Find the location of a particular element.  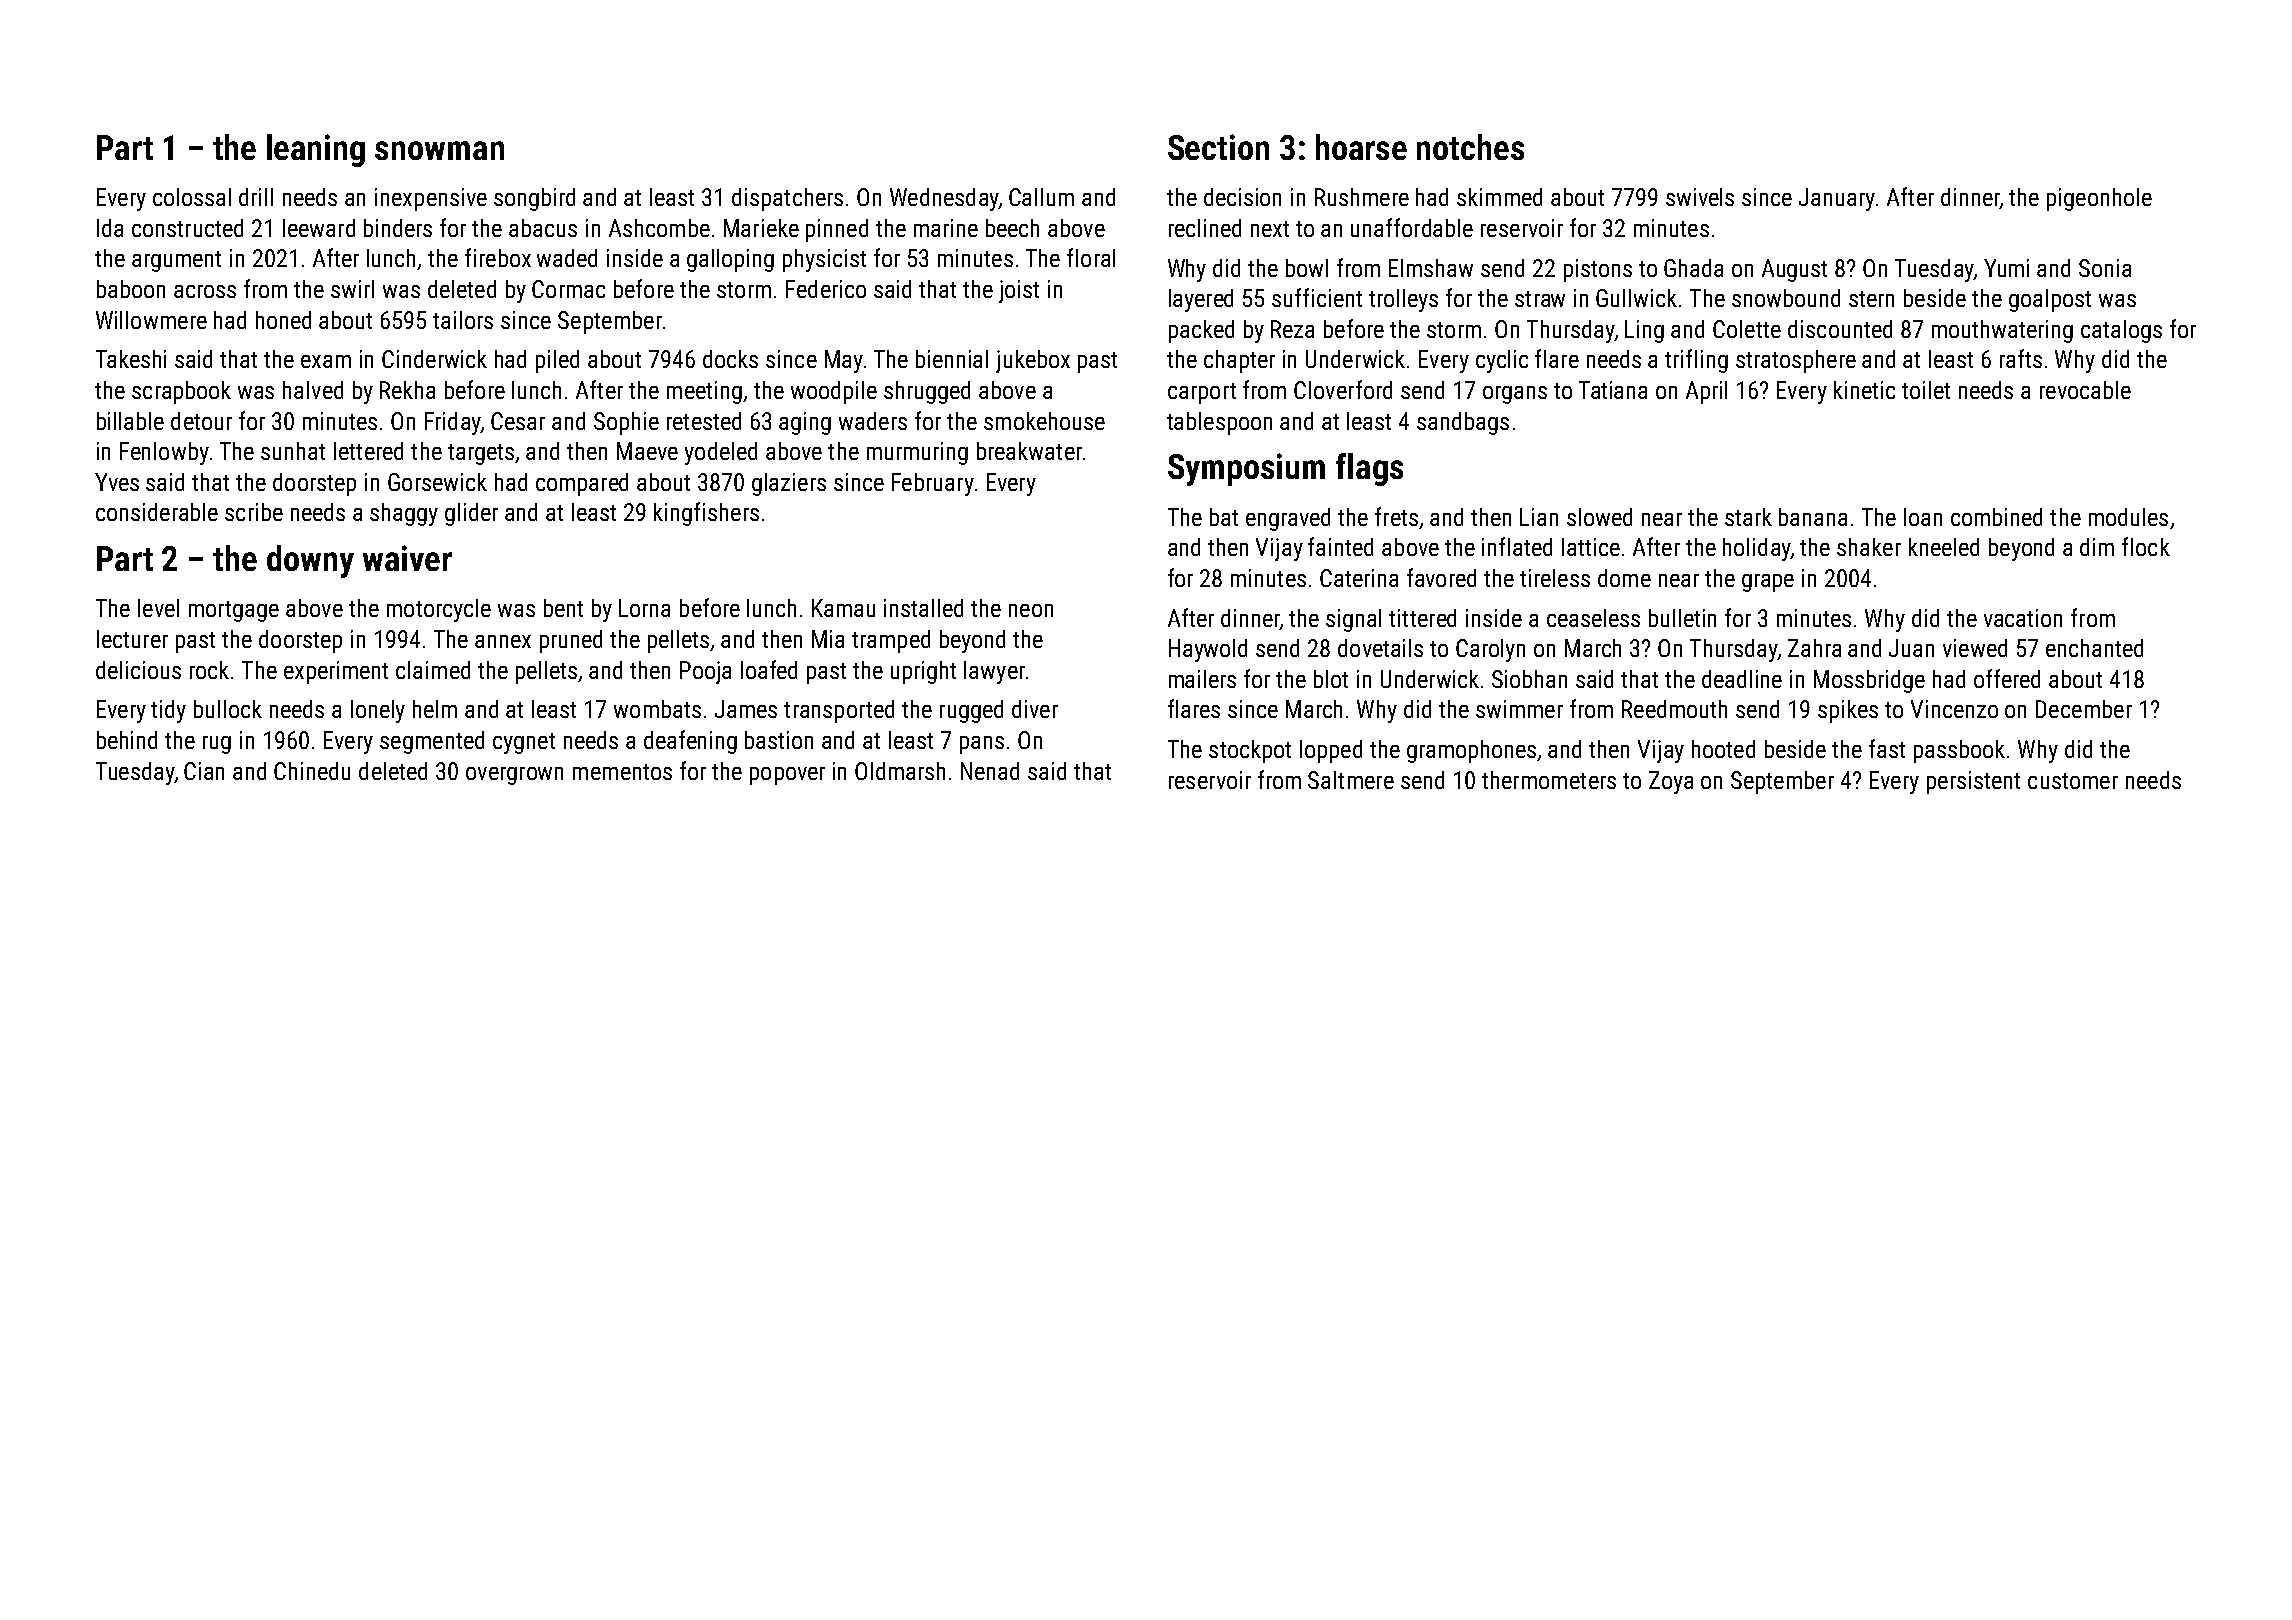

leaning is located at coordinates (316, 150).
